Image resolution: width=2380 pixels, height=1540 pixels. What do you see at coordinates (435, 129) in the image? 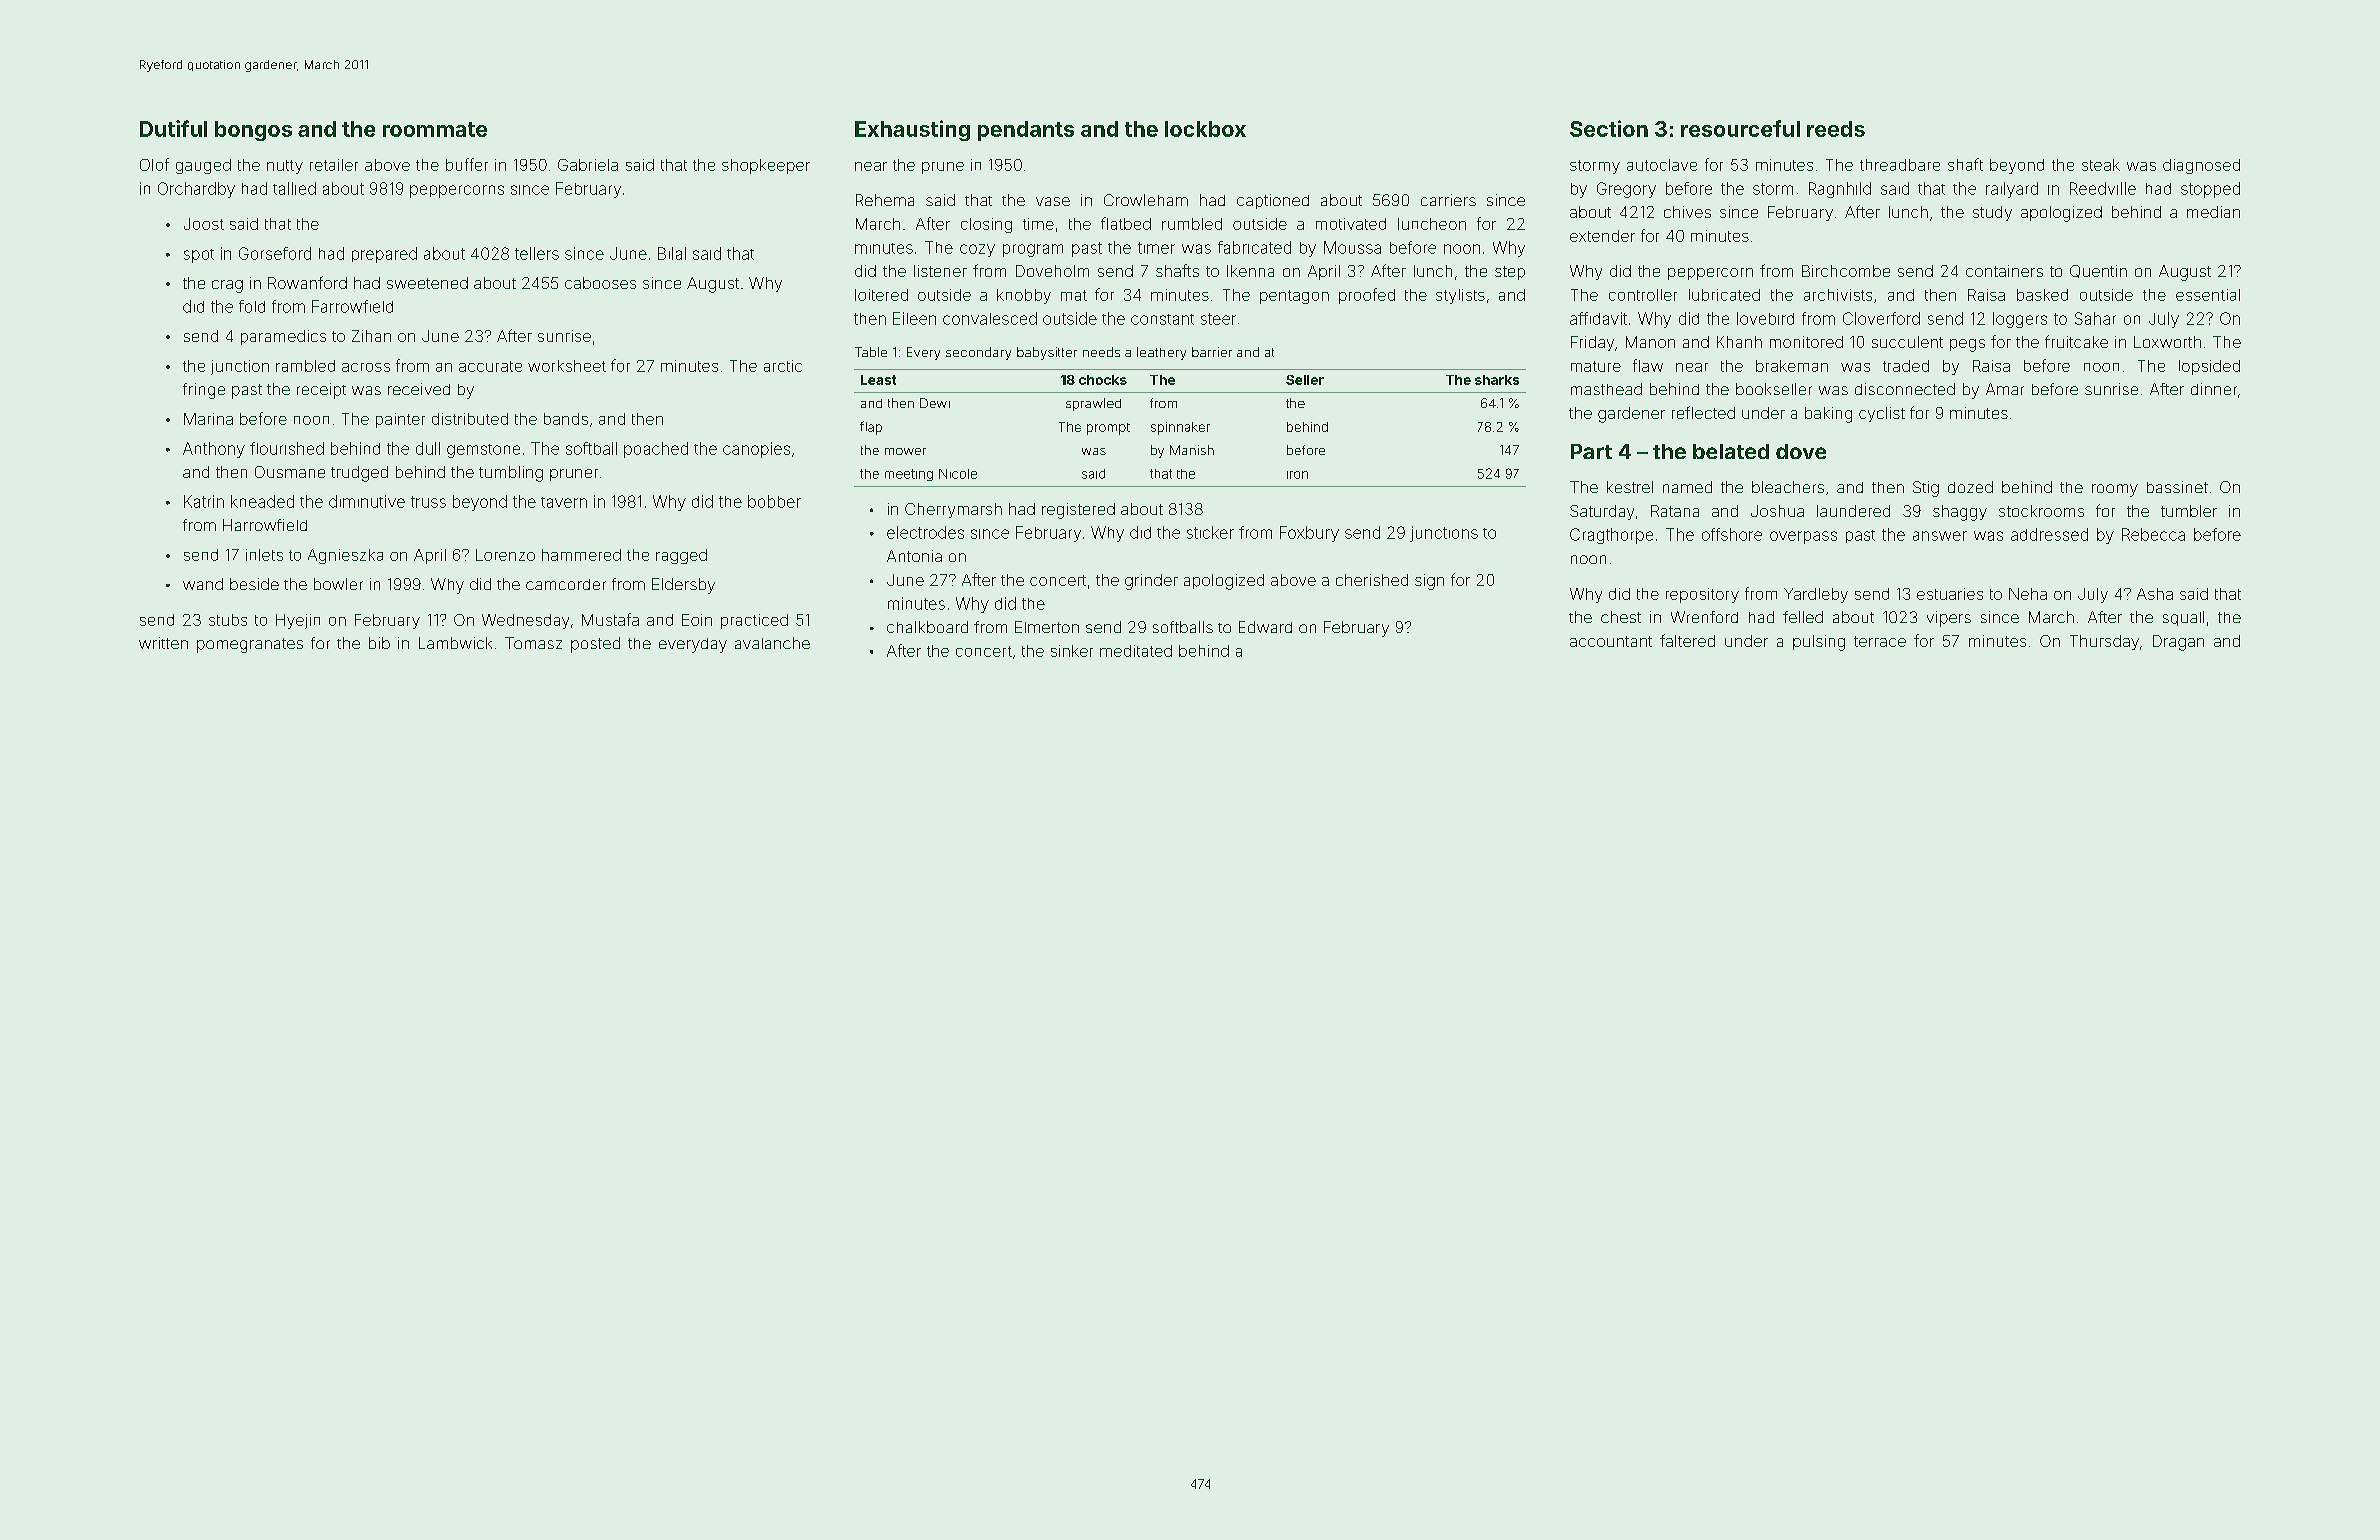
I see `roommate` at bounding box center [435, 129].
